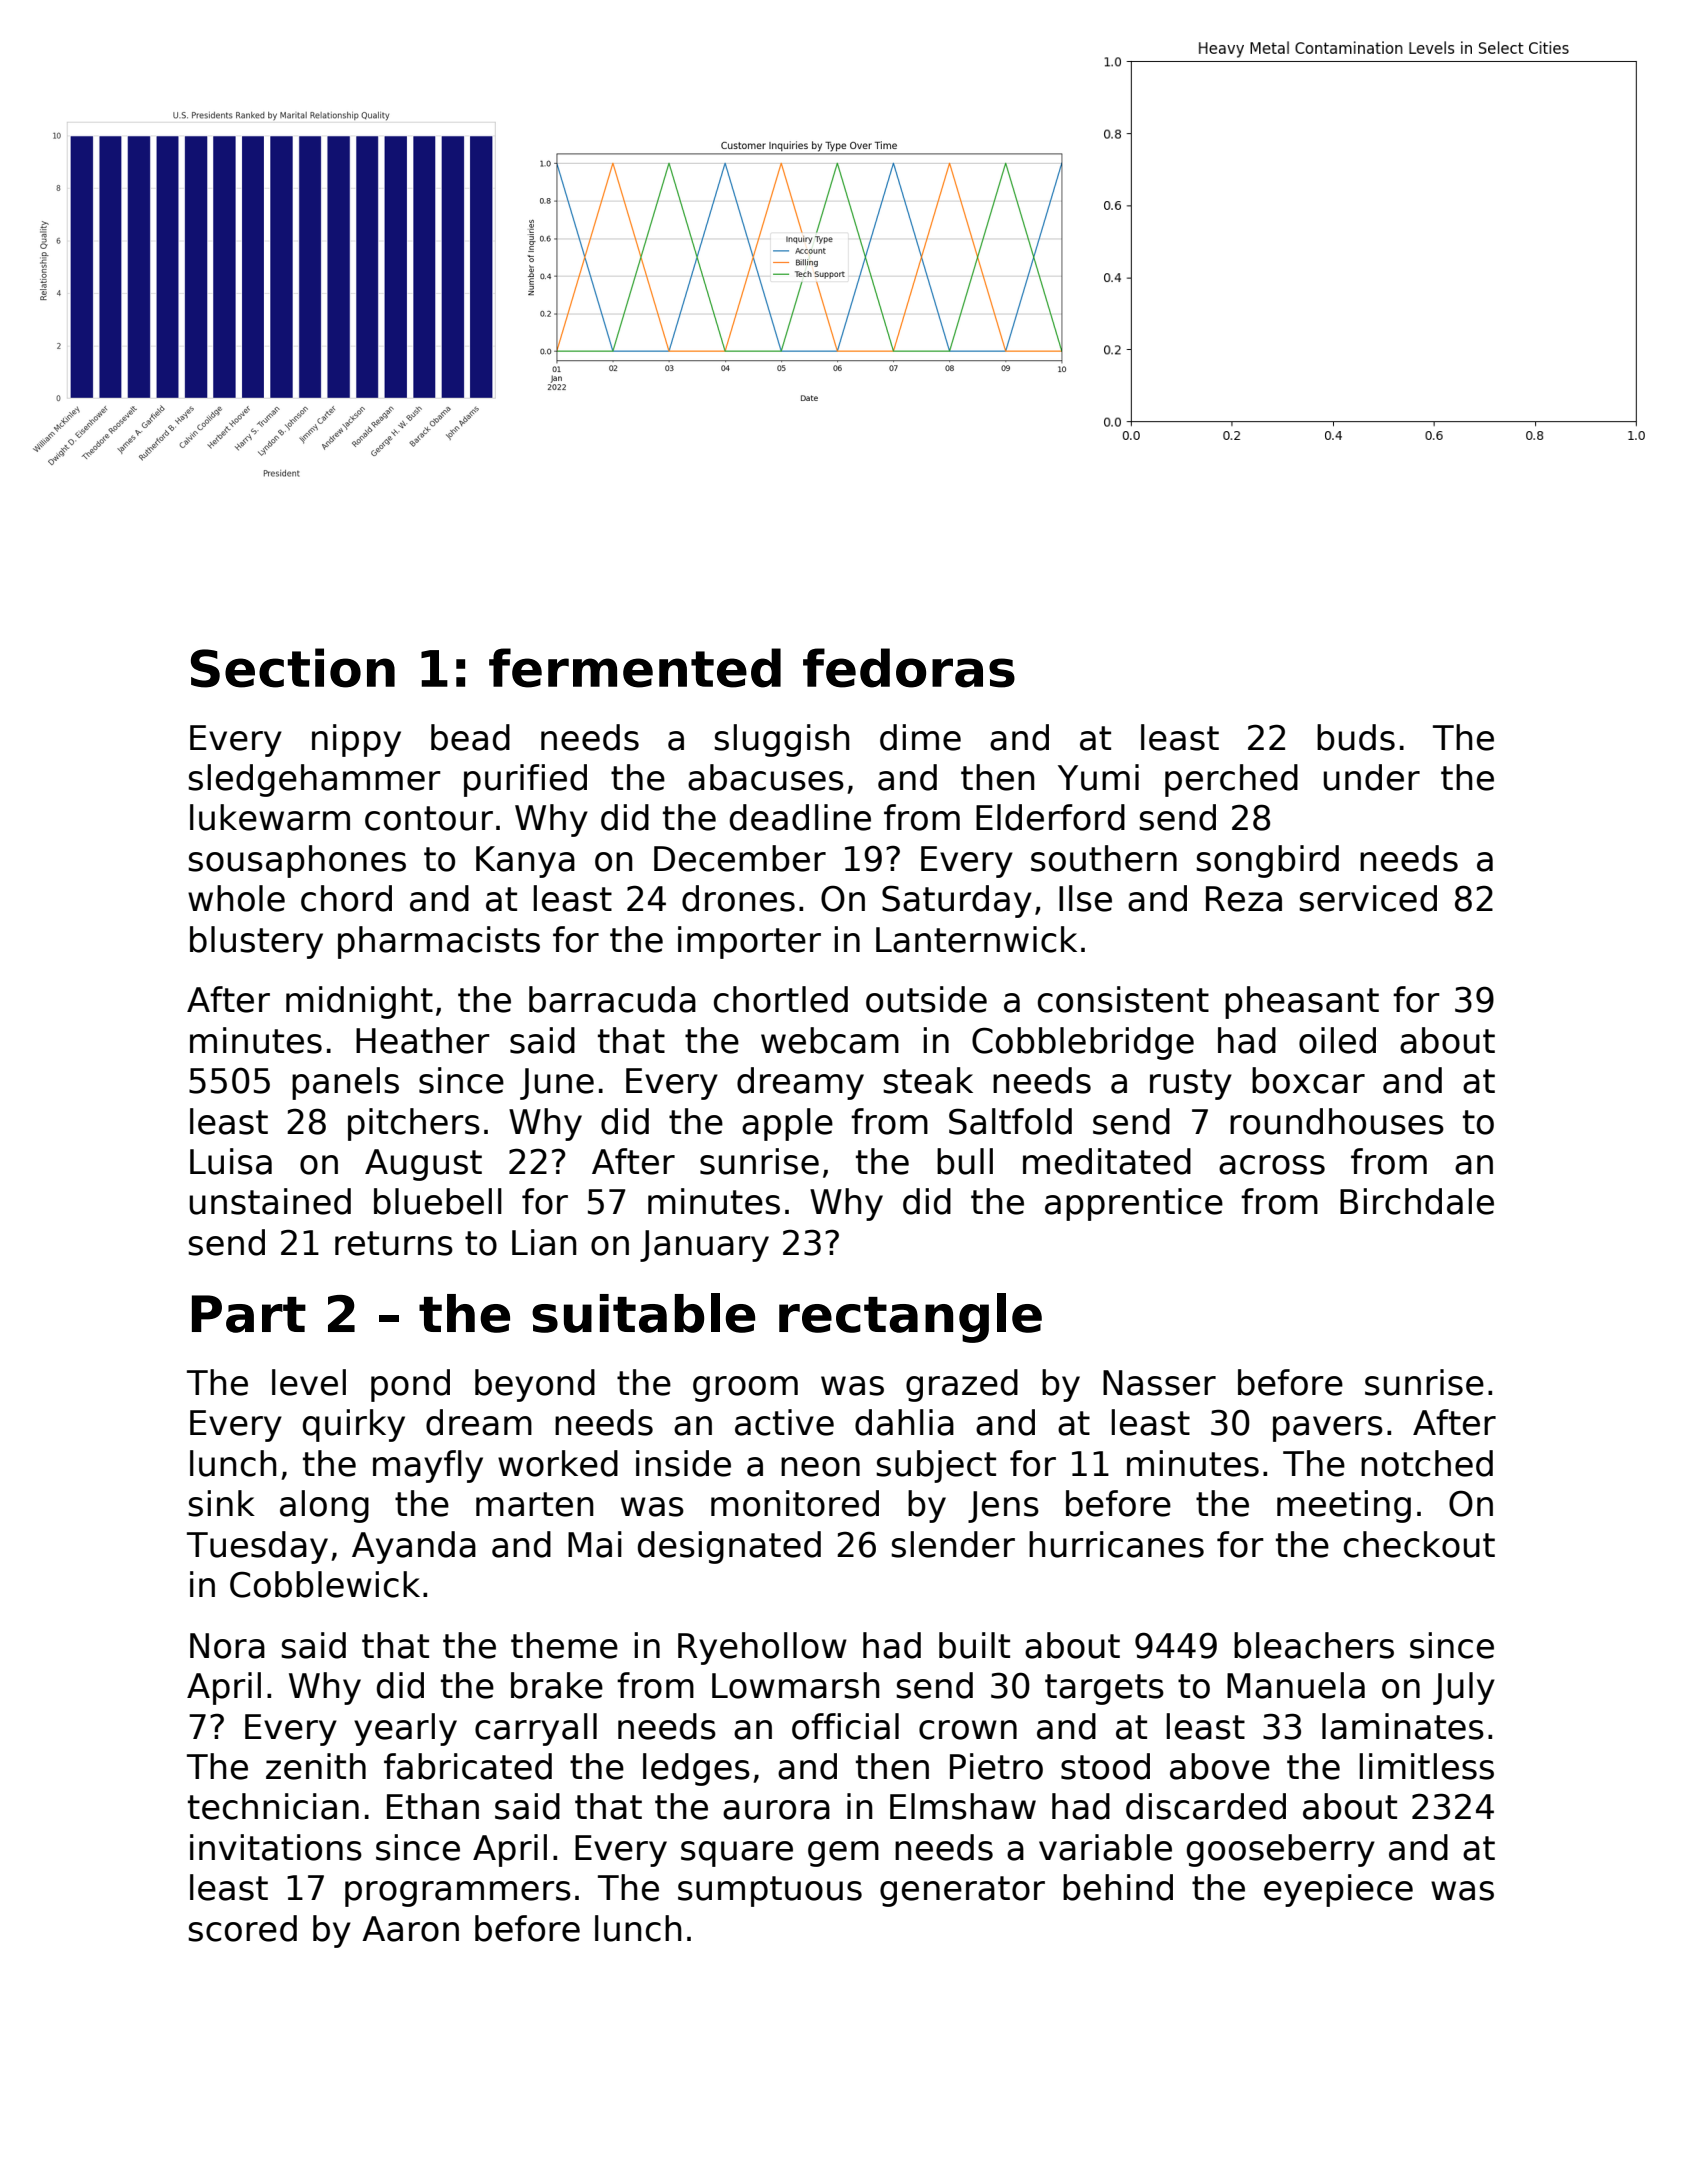  What do you see at coordinates (962, 1385) in the screenshot?
I see `grazed` at bounding box center [962, 1385].
